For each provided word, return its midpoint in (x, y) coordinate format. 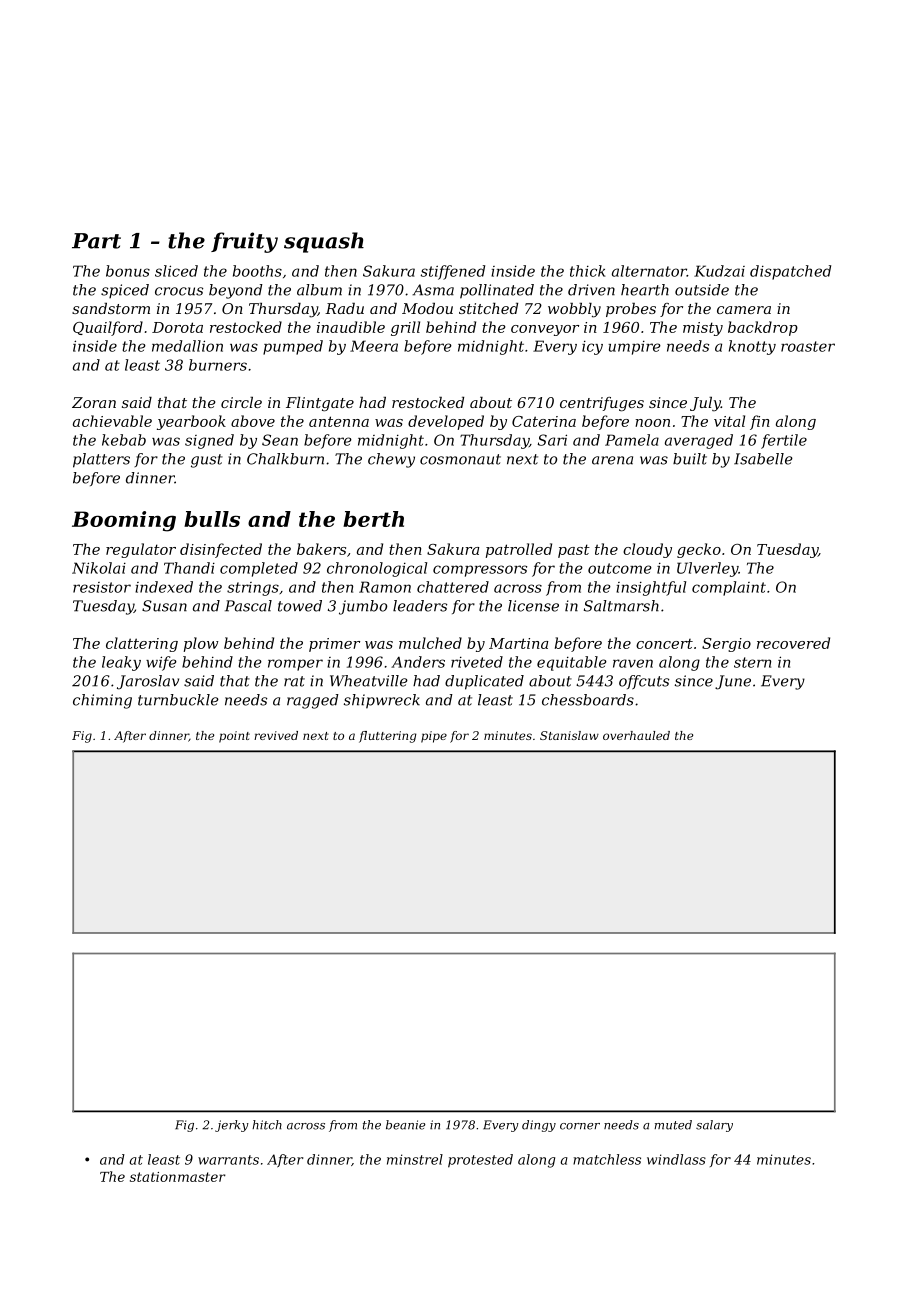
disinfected (221, 550)
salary (714, 1126)
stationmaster (178, 1177)
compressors (480, 571)
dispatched (790, 272)
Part (96, 241)
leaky (121, 663)
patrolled (519, 550)
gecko (699, 550)
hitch (267, 1125)
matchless (607, 1159)
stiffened (453, 272)
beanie (406, 1125)
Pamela (632, 440)
